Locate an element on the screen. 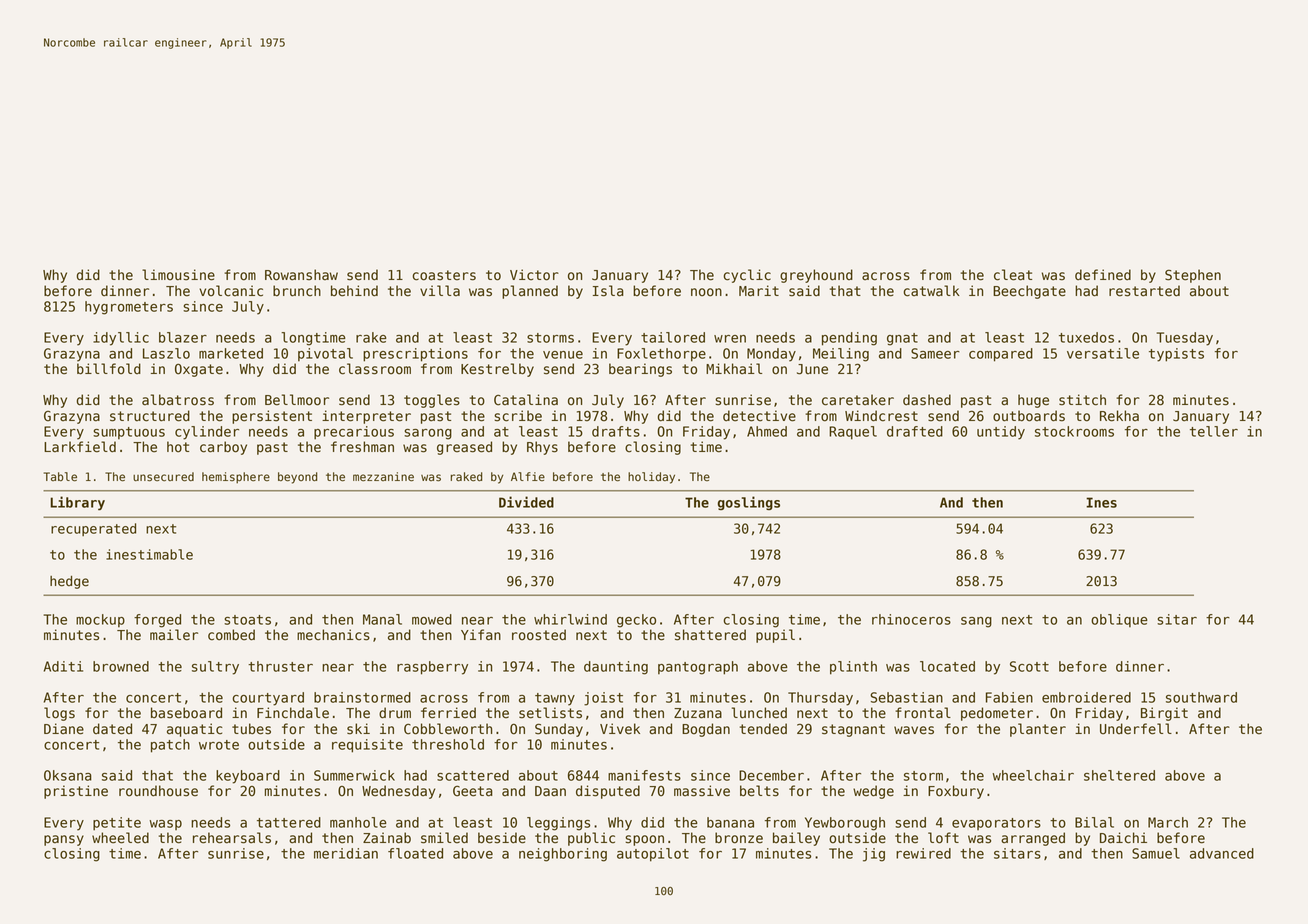 This screenshot has height=924, width=1308. neighboring is located at coordinates (563, 855).
